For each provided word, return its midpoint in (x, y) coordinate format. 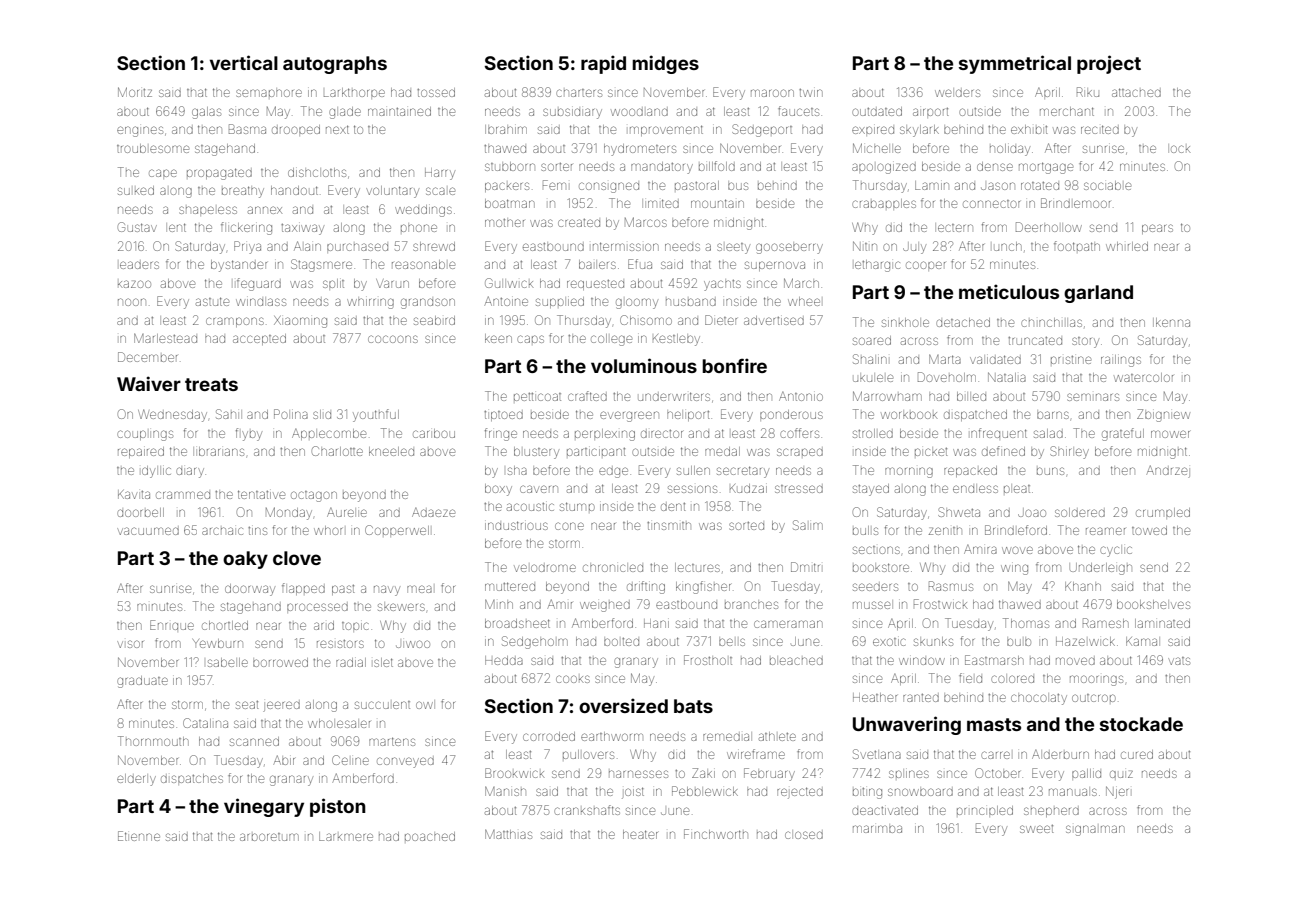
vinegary (264, 807)
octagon (314, 496)
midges (665, 64)
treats (211, 384)
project (1109, 64)
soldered (1080, 512)
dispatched (975, 415)
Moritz (135, 92)
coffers (799, 433)
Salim (808, 525)
